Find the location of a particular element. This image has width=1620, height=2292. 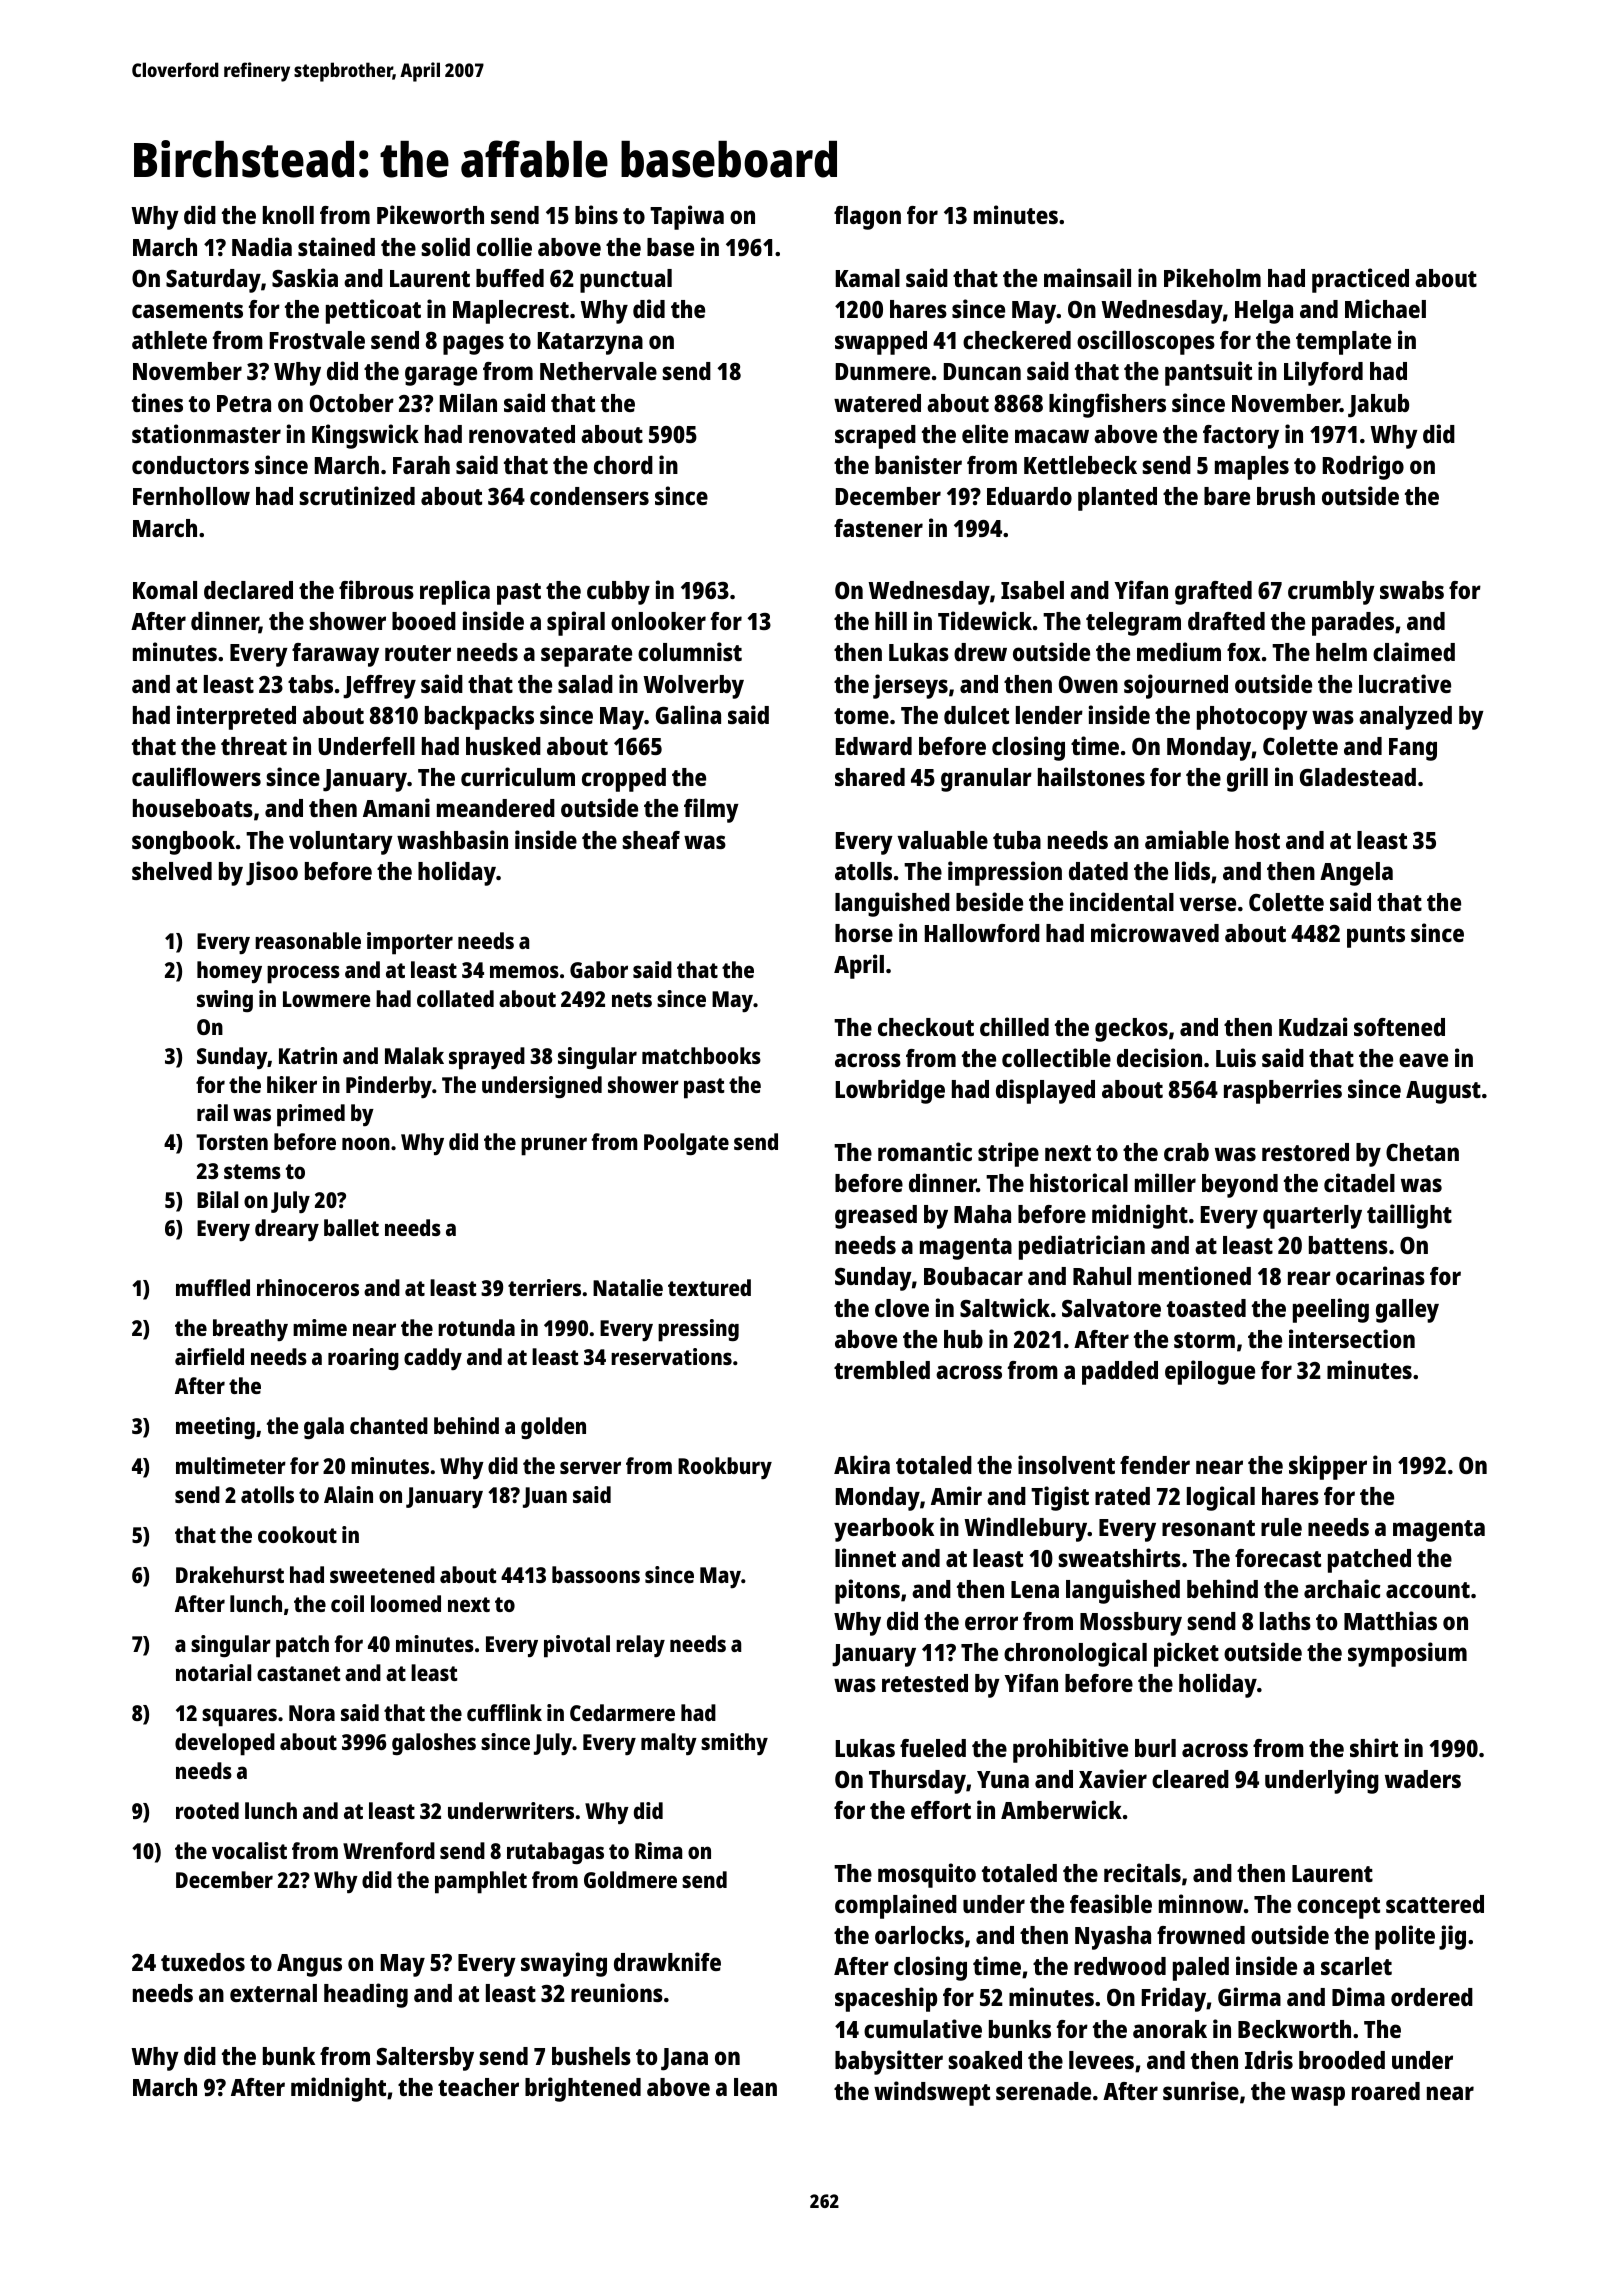

archaic is located at coordinates (1342, 1588).
